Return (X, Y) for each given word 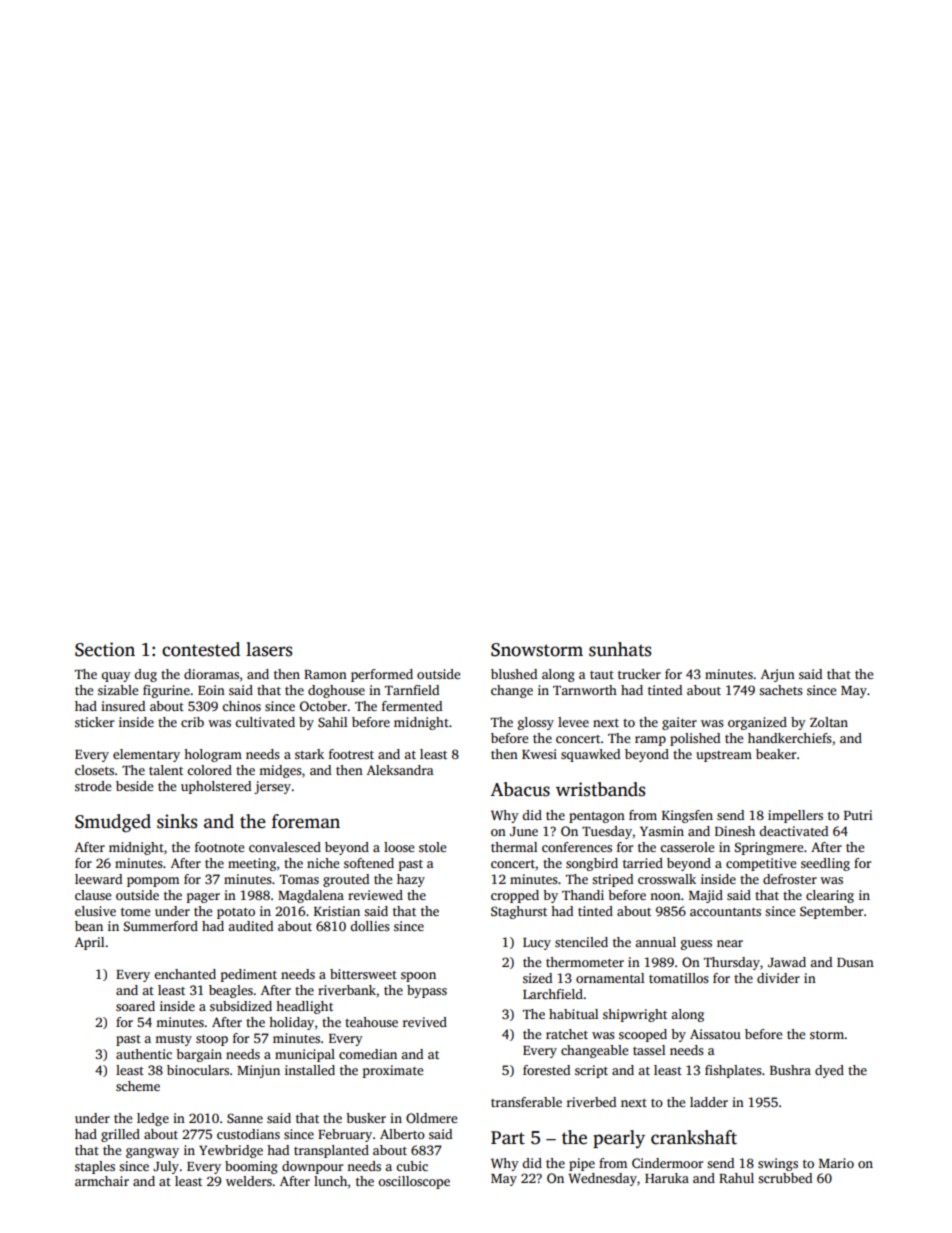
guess (696, 945)
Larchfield (553, 994)
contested (201, 649)
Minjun (258, 1071)
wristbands (600, 789)
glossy (536, 723)
